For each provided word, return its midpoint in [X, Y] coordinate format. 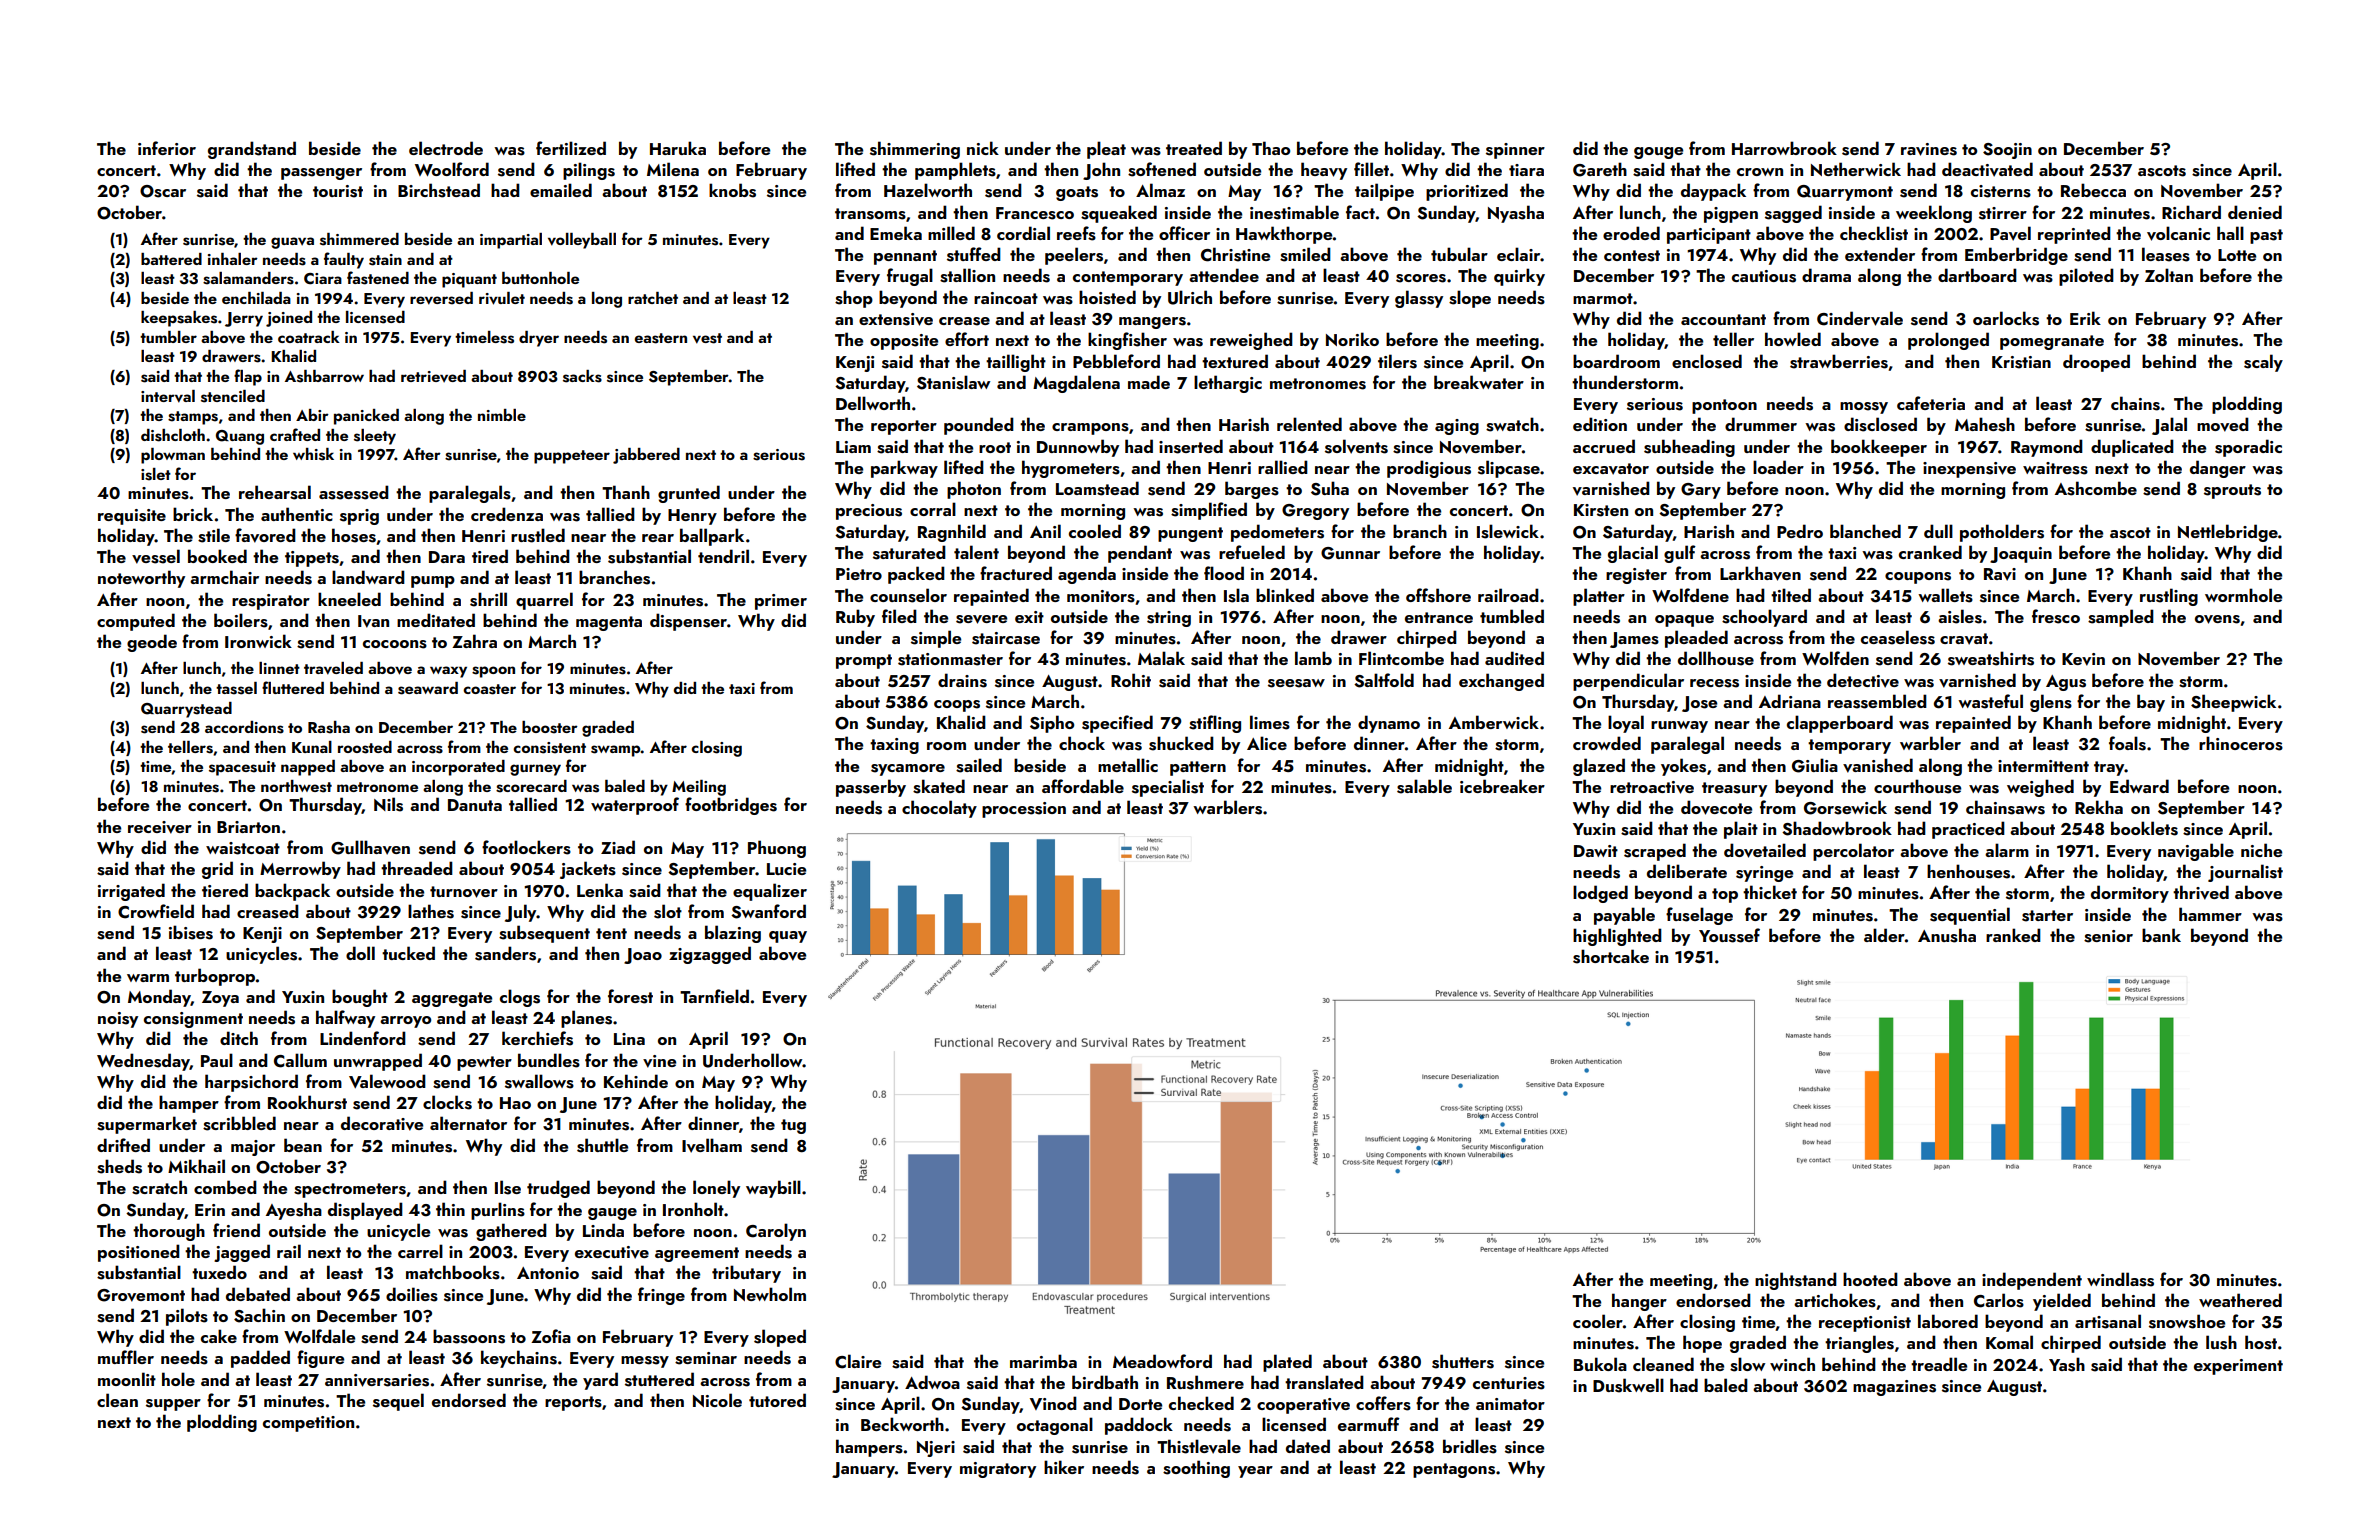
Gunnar [1350, 553]
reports [573, 1403]
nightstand [1796, 1281]
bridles [1470, 1446]
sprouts [2232, 491]
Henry [692, 517]
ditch [239, 1038]
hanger [1639, 1302]
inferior [167, 148]
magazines [1894, 1388]
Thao [1271, 148]
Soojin [2007, 151]
